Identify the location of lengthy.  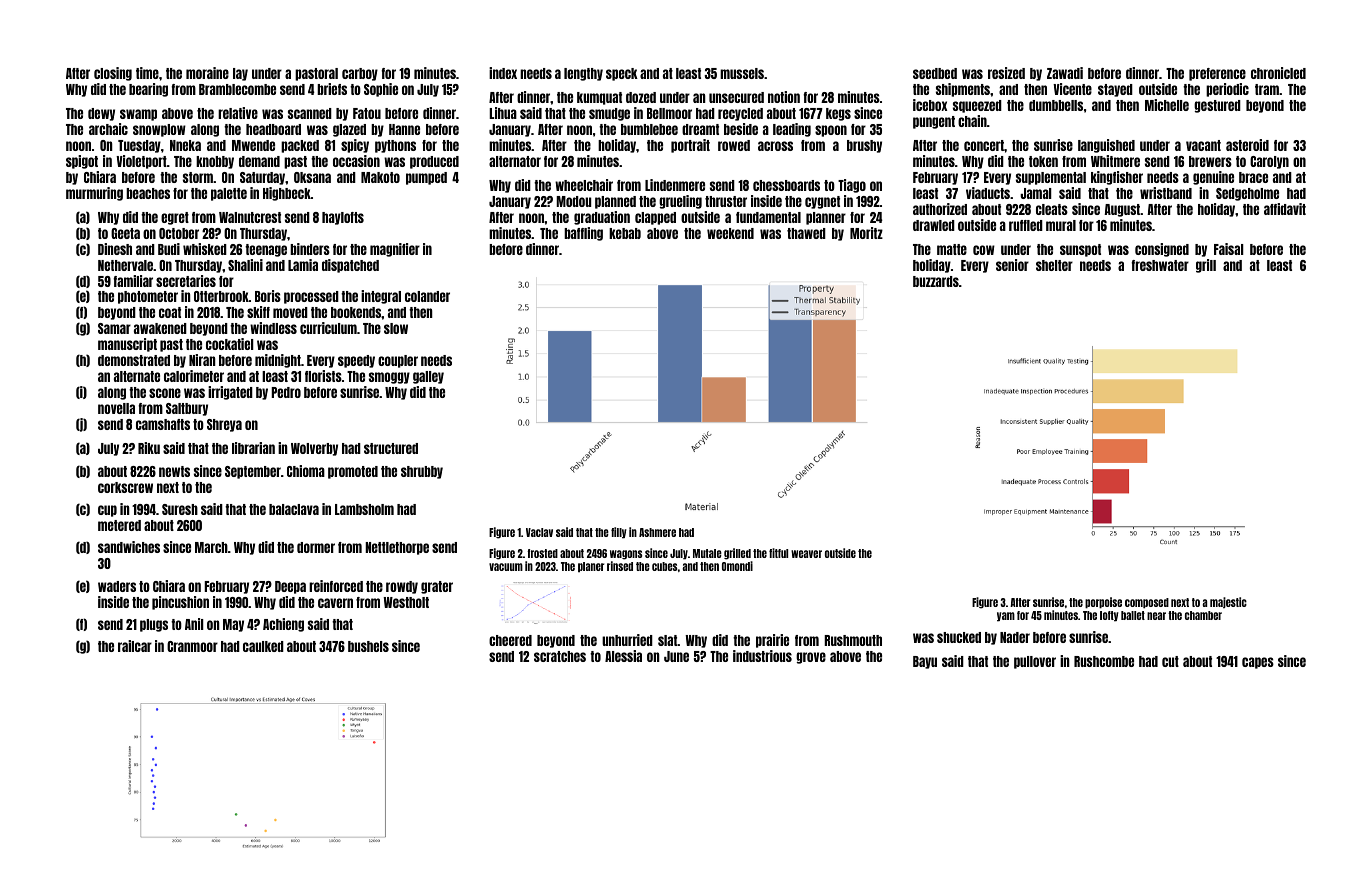
(583, 74).
